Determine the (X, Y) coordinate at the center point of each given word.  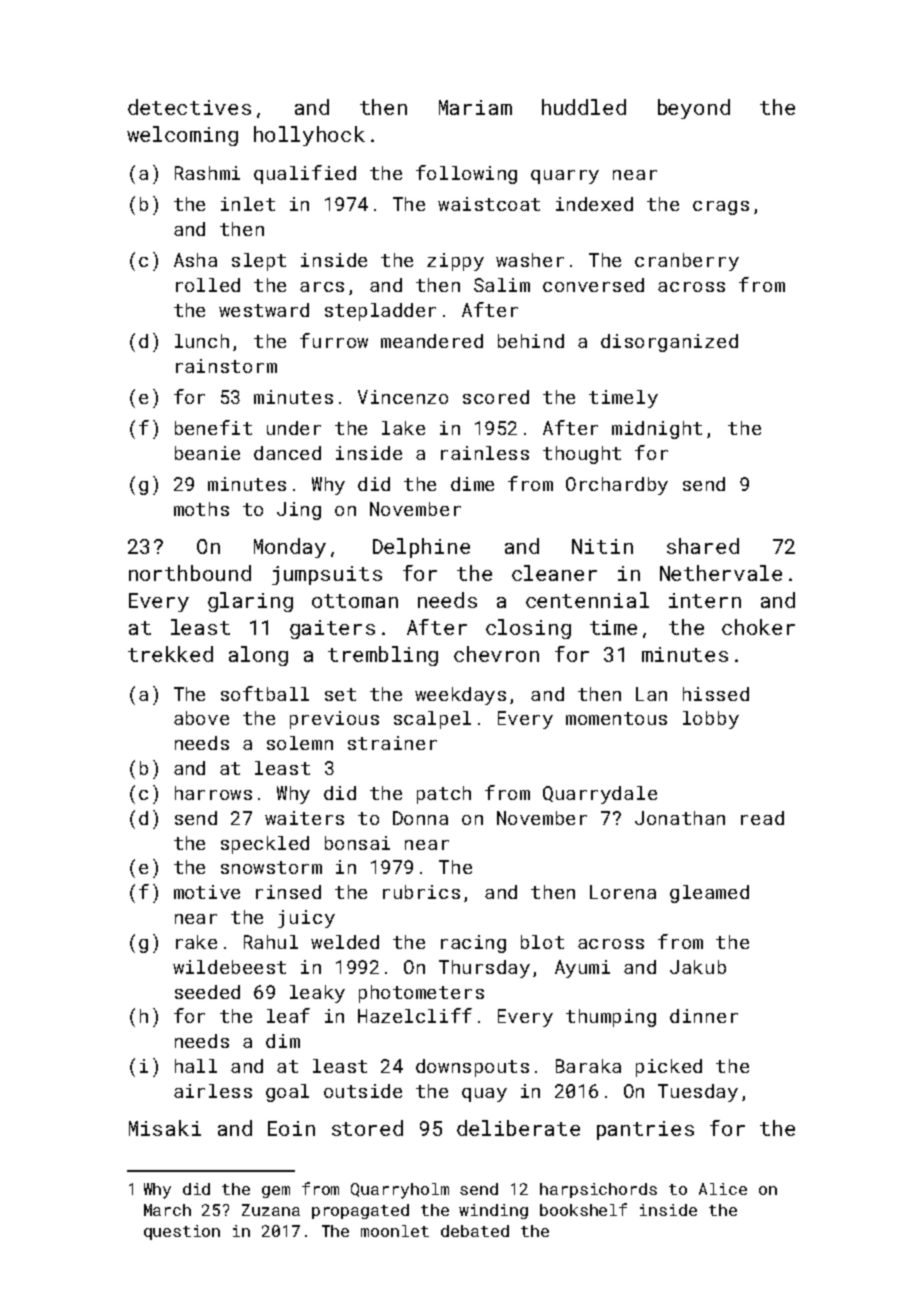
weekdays (460, 696)
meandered (432, 341)
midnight (657, 430)
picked (669, 1068)
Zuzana (271, 1210)
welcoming (182, 136)
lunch (202, 341)
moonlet (395, 1231)
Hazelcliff (415, 1015)
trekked (170, 654)
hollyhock (309, 136)
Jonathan (680, 818)
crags (721, 208)
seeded (207, 992)
